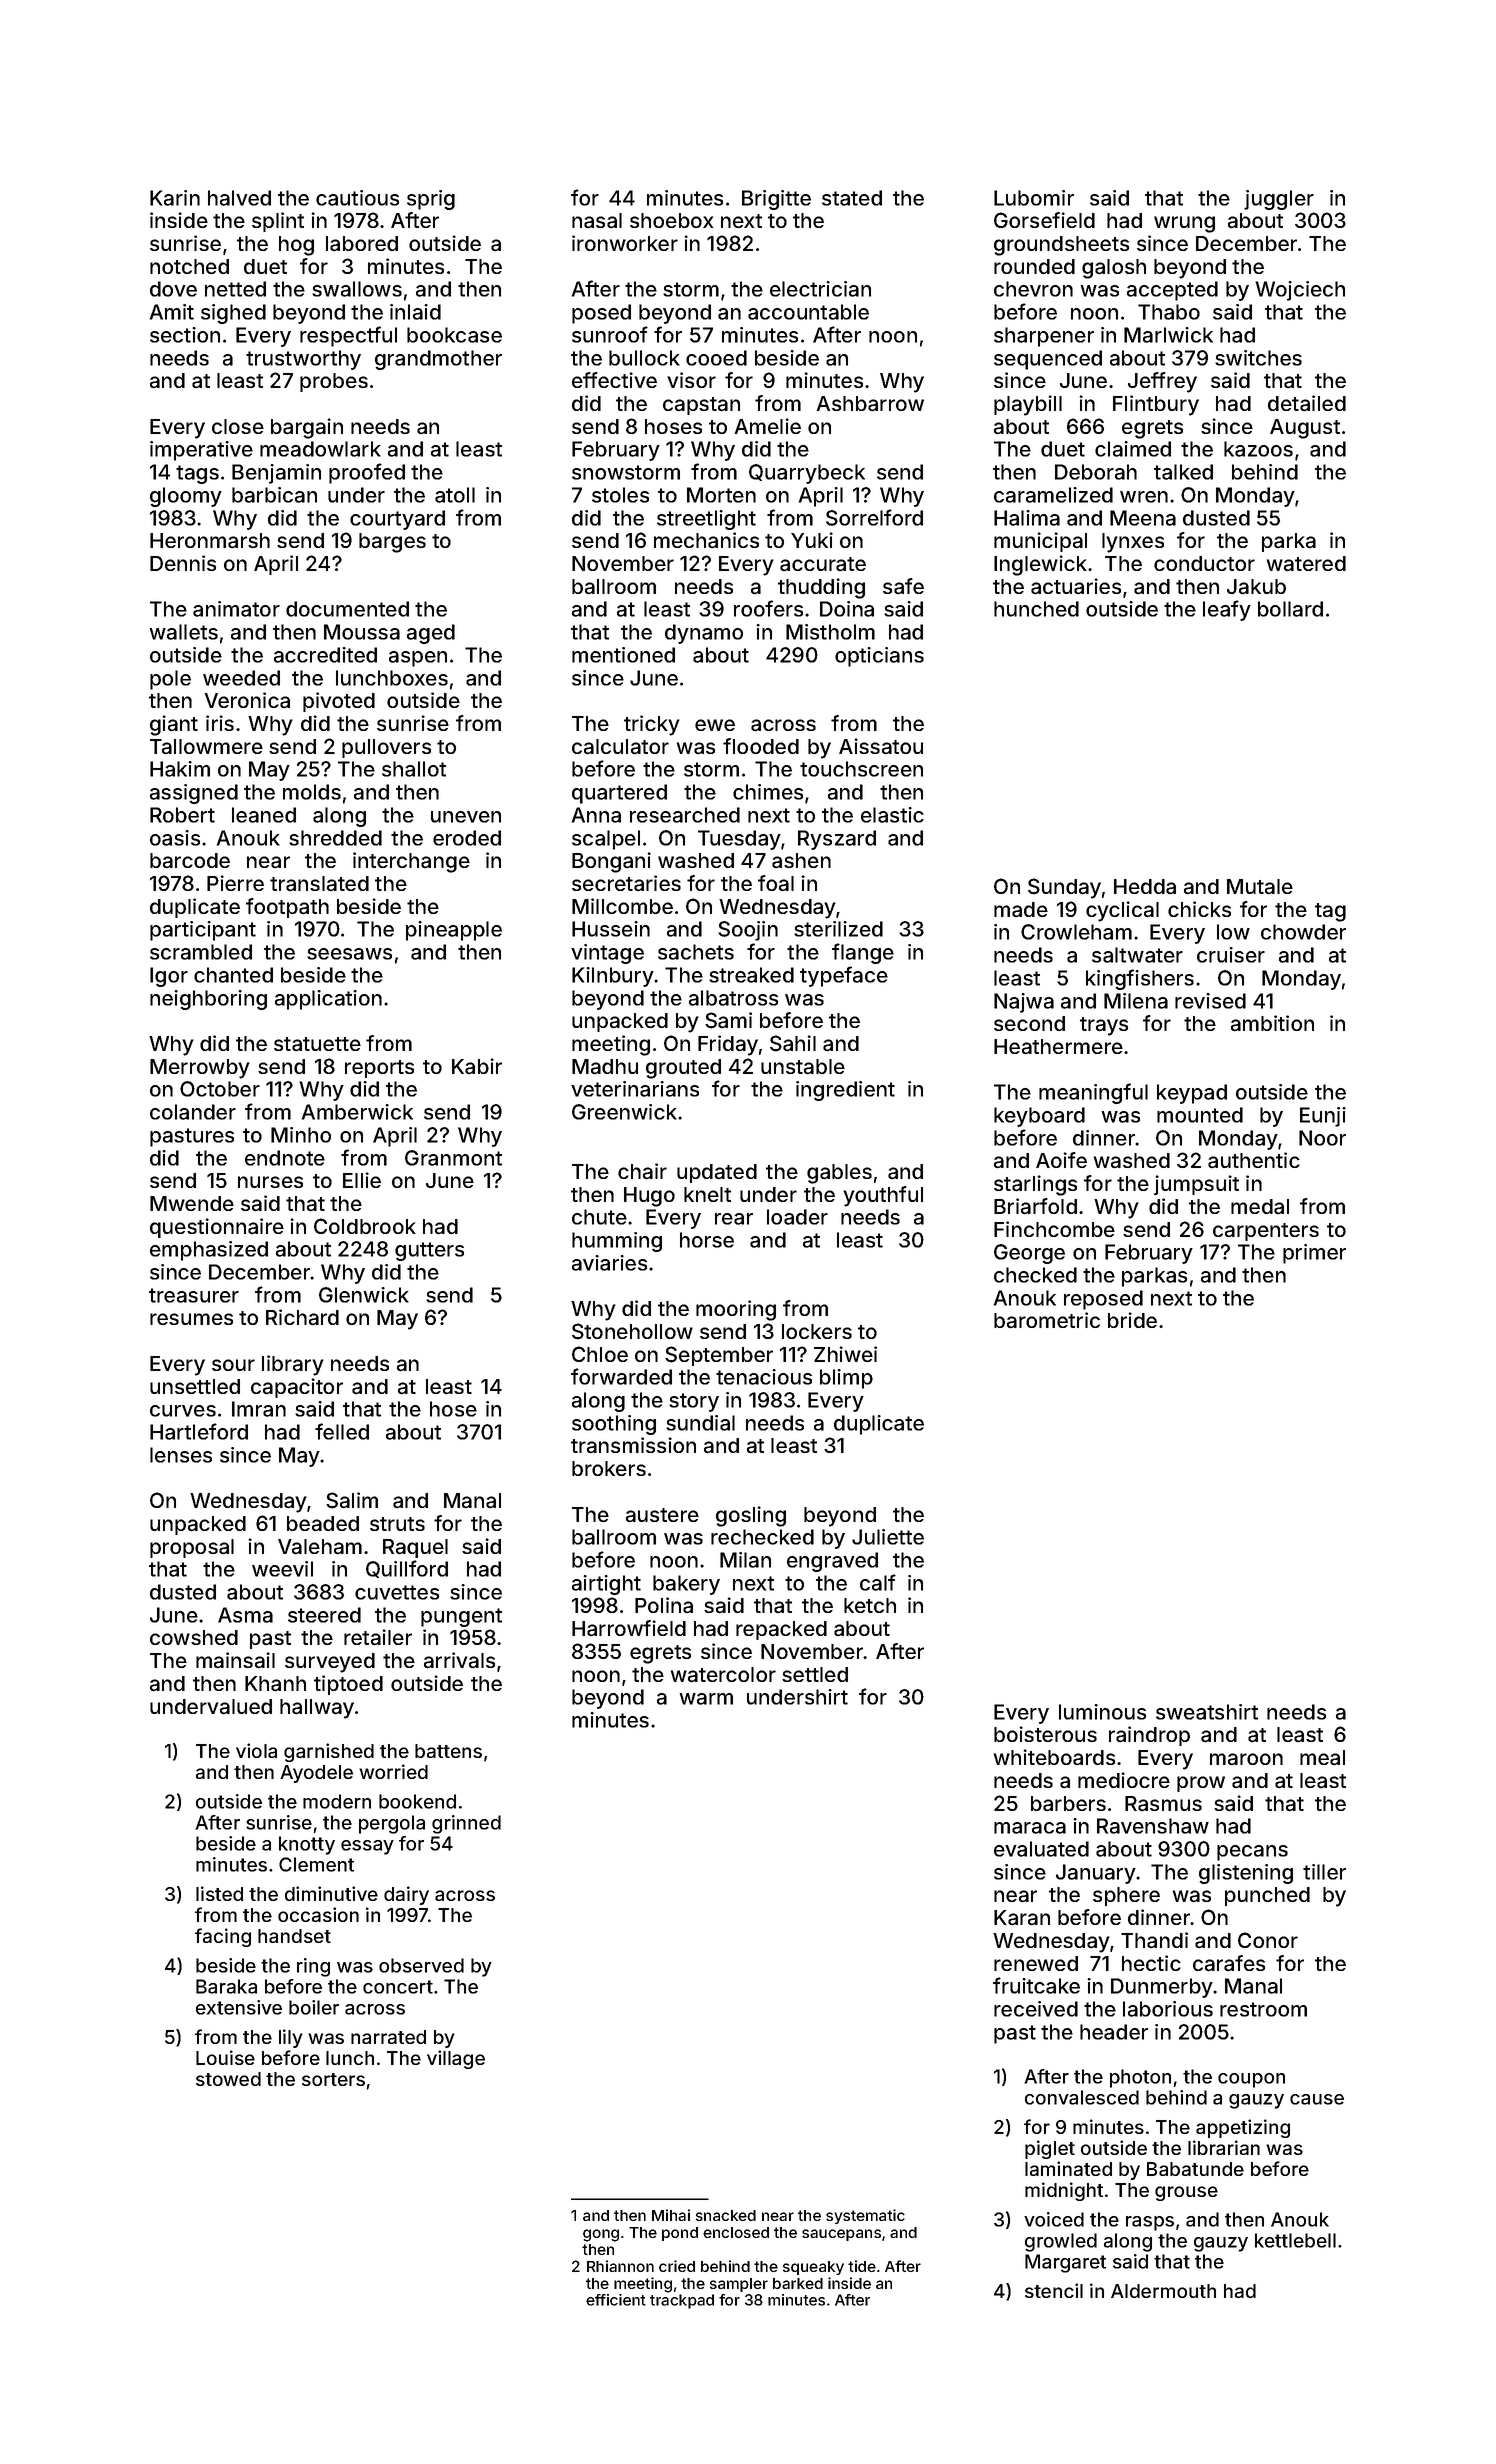 The image size is (1496, 2464). I want to click on application, so click(328, 1000).
